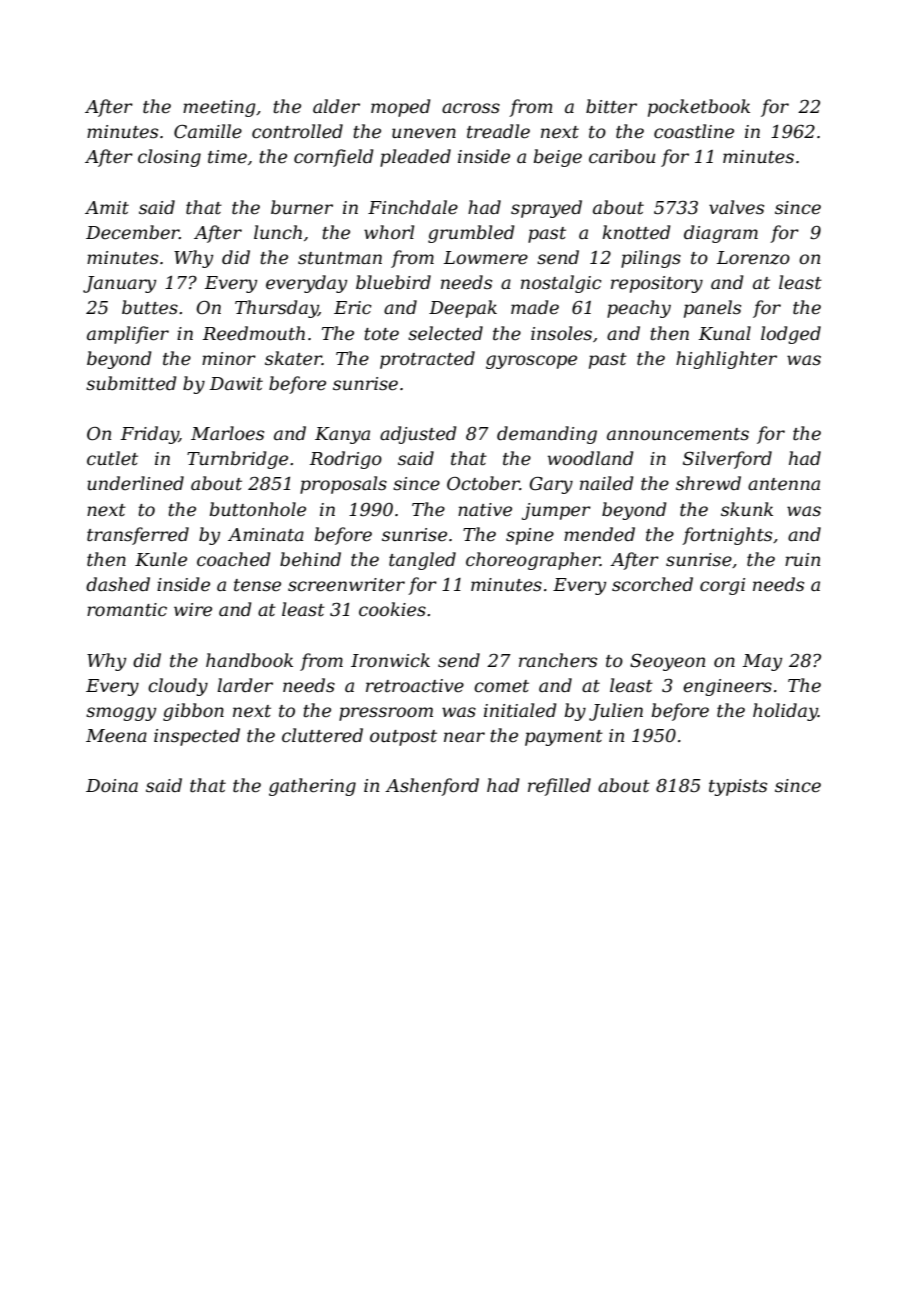 The height and width of the screenshot is (1316, 908). What do you see at coordinates (135, 483) in the screenshot?
I see `underlined` at bounding box center [135, 483].
